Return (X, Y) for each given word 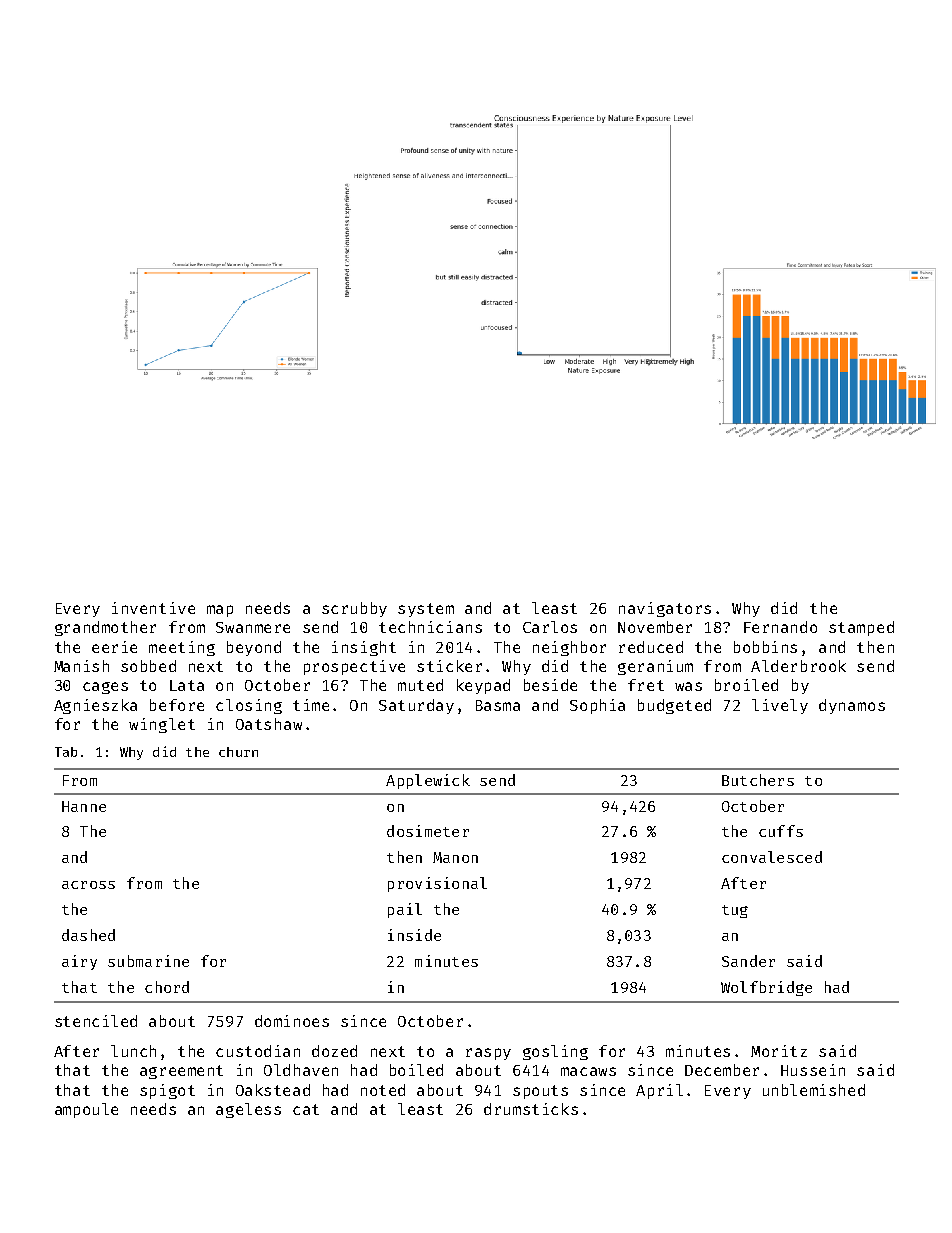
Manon (455, 857)
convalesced (772, 857)
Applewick (428, 781)
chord (167, 987)
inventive (153, 608)
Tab (66, 752)
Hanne (84, 806)
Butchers (758, 780)
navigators (665, 609)
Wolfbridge (766, 988)
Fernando (780, 627)
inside (414, 935)
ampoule (86, 1110)
